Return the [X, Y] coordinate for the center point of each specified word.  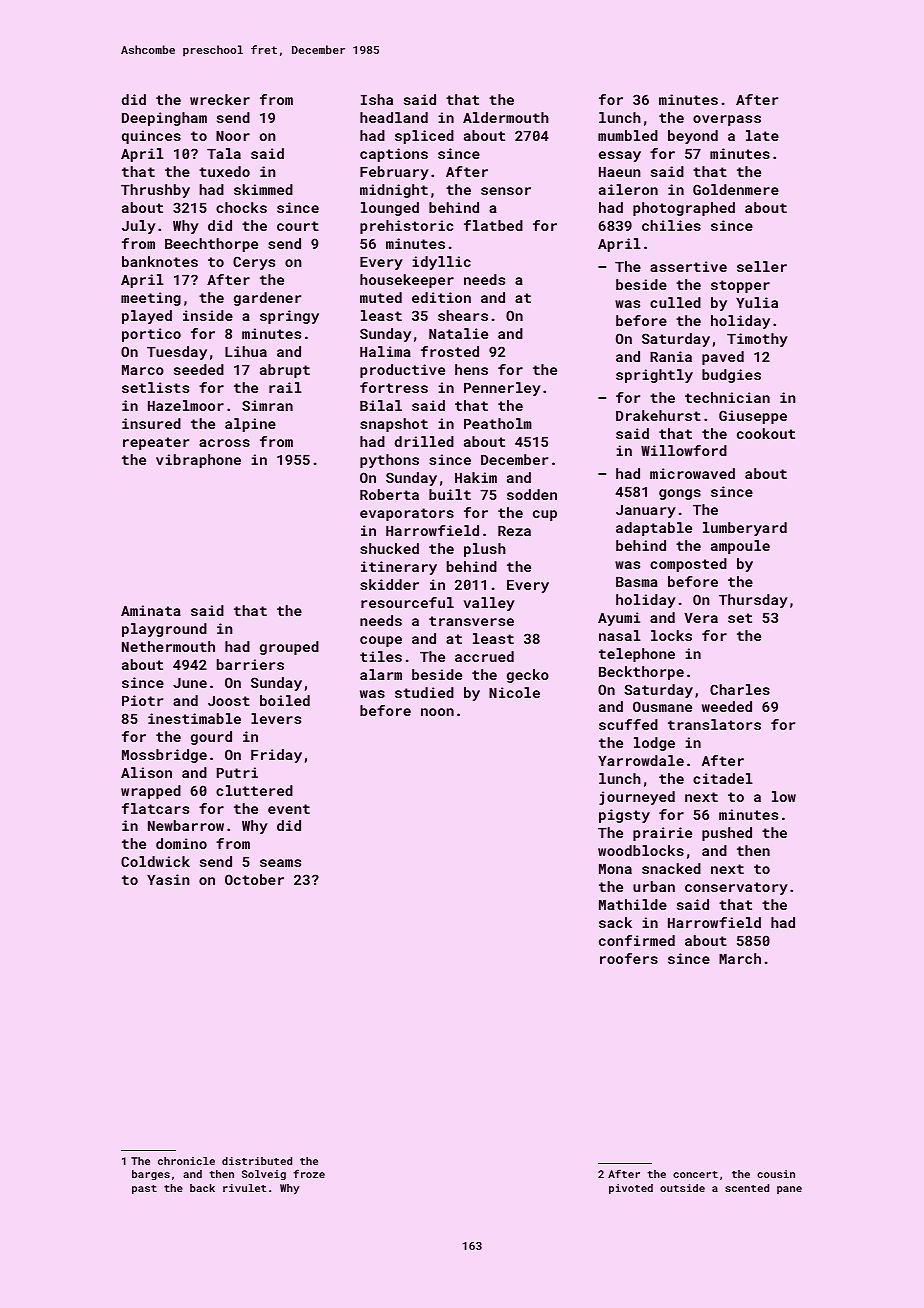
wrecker [220, 99]
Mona [615, 869]
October [254, 879]
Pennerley [502, 389]
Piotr [142, 700]
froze [309, 1173]
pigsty [624, 816]
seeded [199, 369]
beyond [693, 137]
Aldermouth [506, 117]
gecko [528, 676]
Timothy [757, 340]
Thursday [753, 601]
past [144, 1189]
